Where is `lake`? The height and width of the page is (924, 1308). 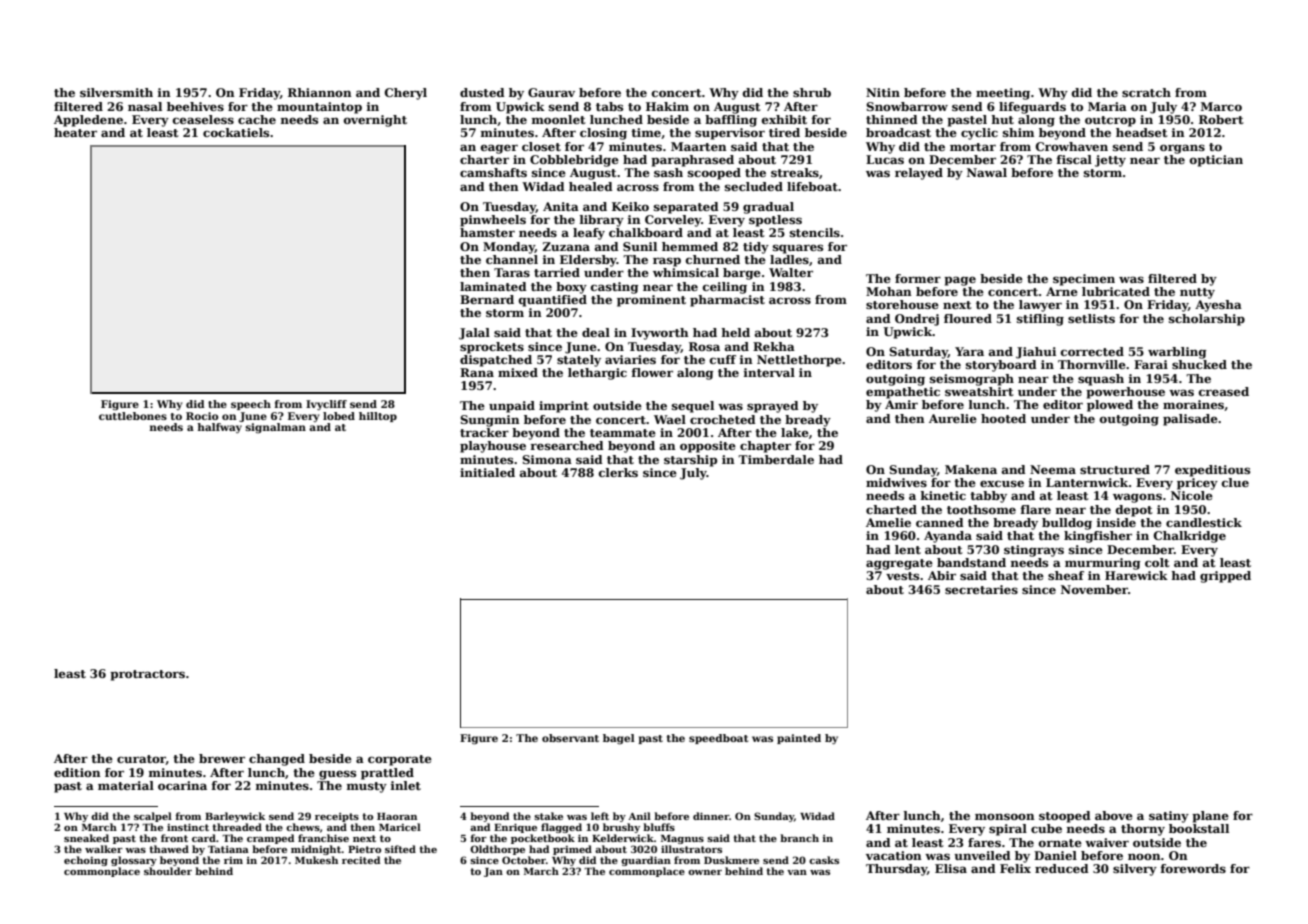
lake is located at coordinates (795, 432).
